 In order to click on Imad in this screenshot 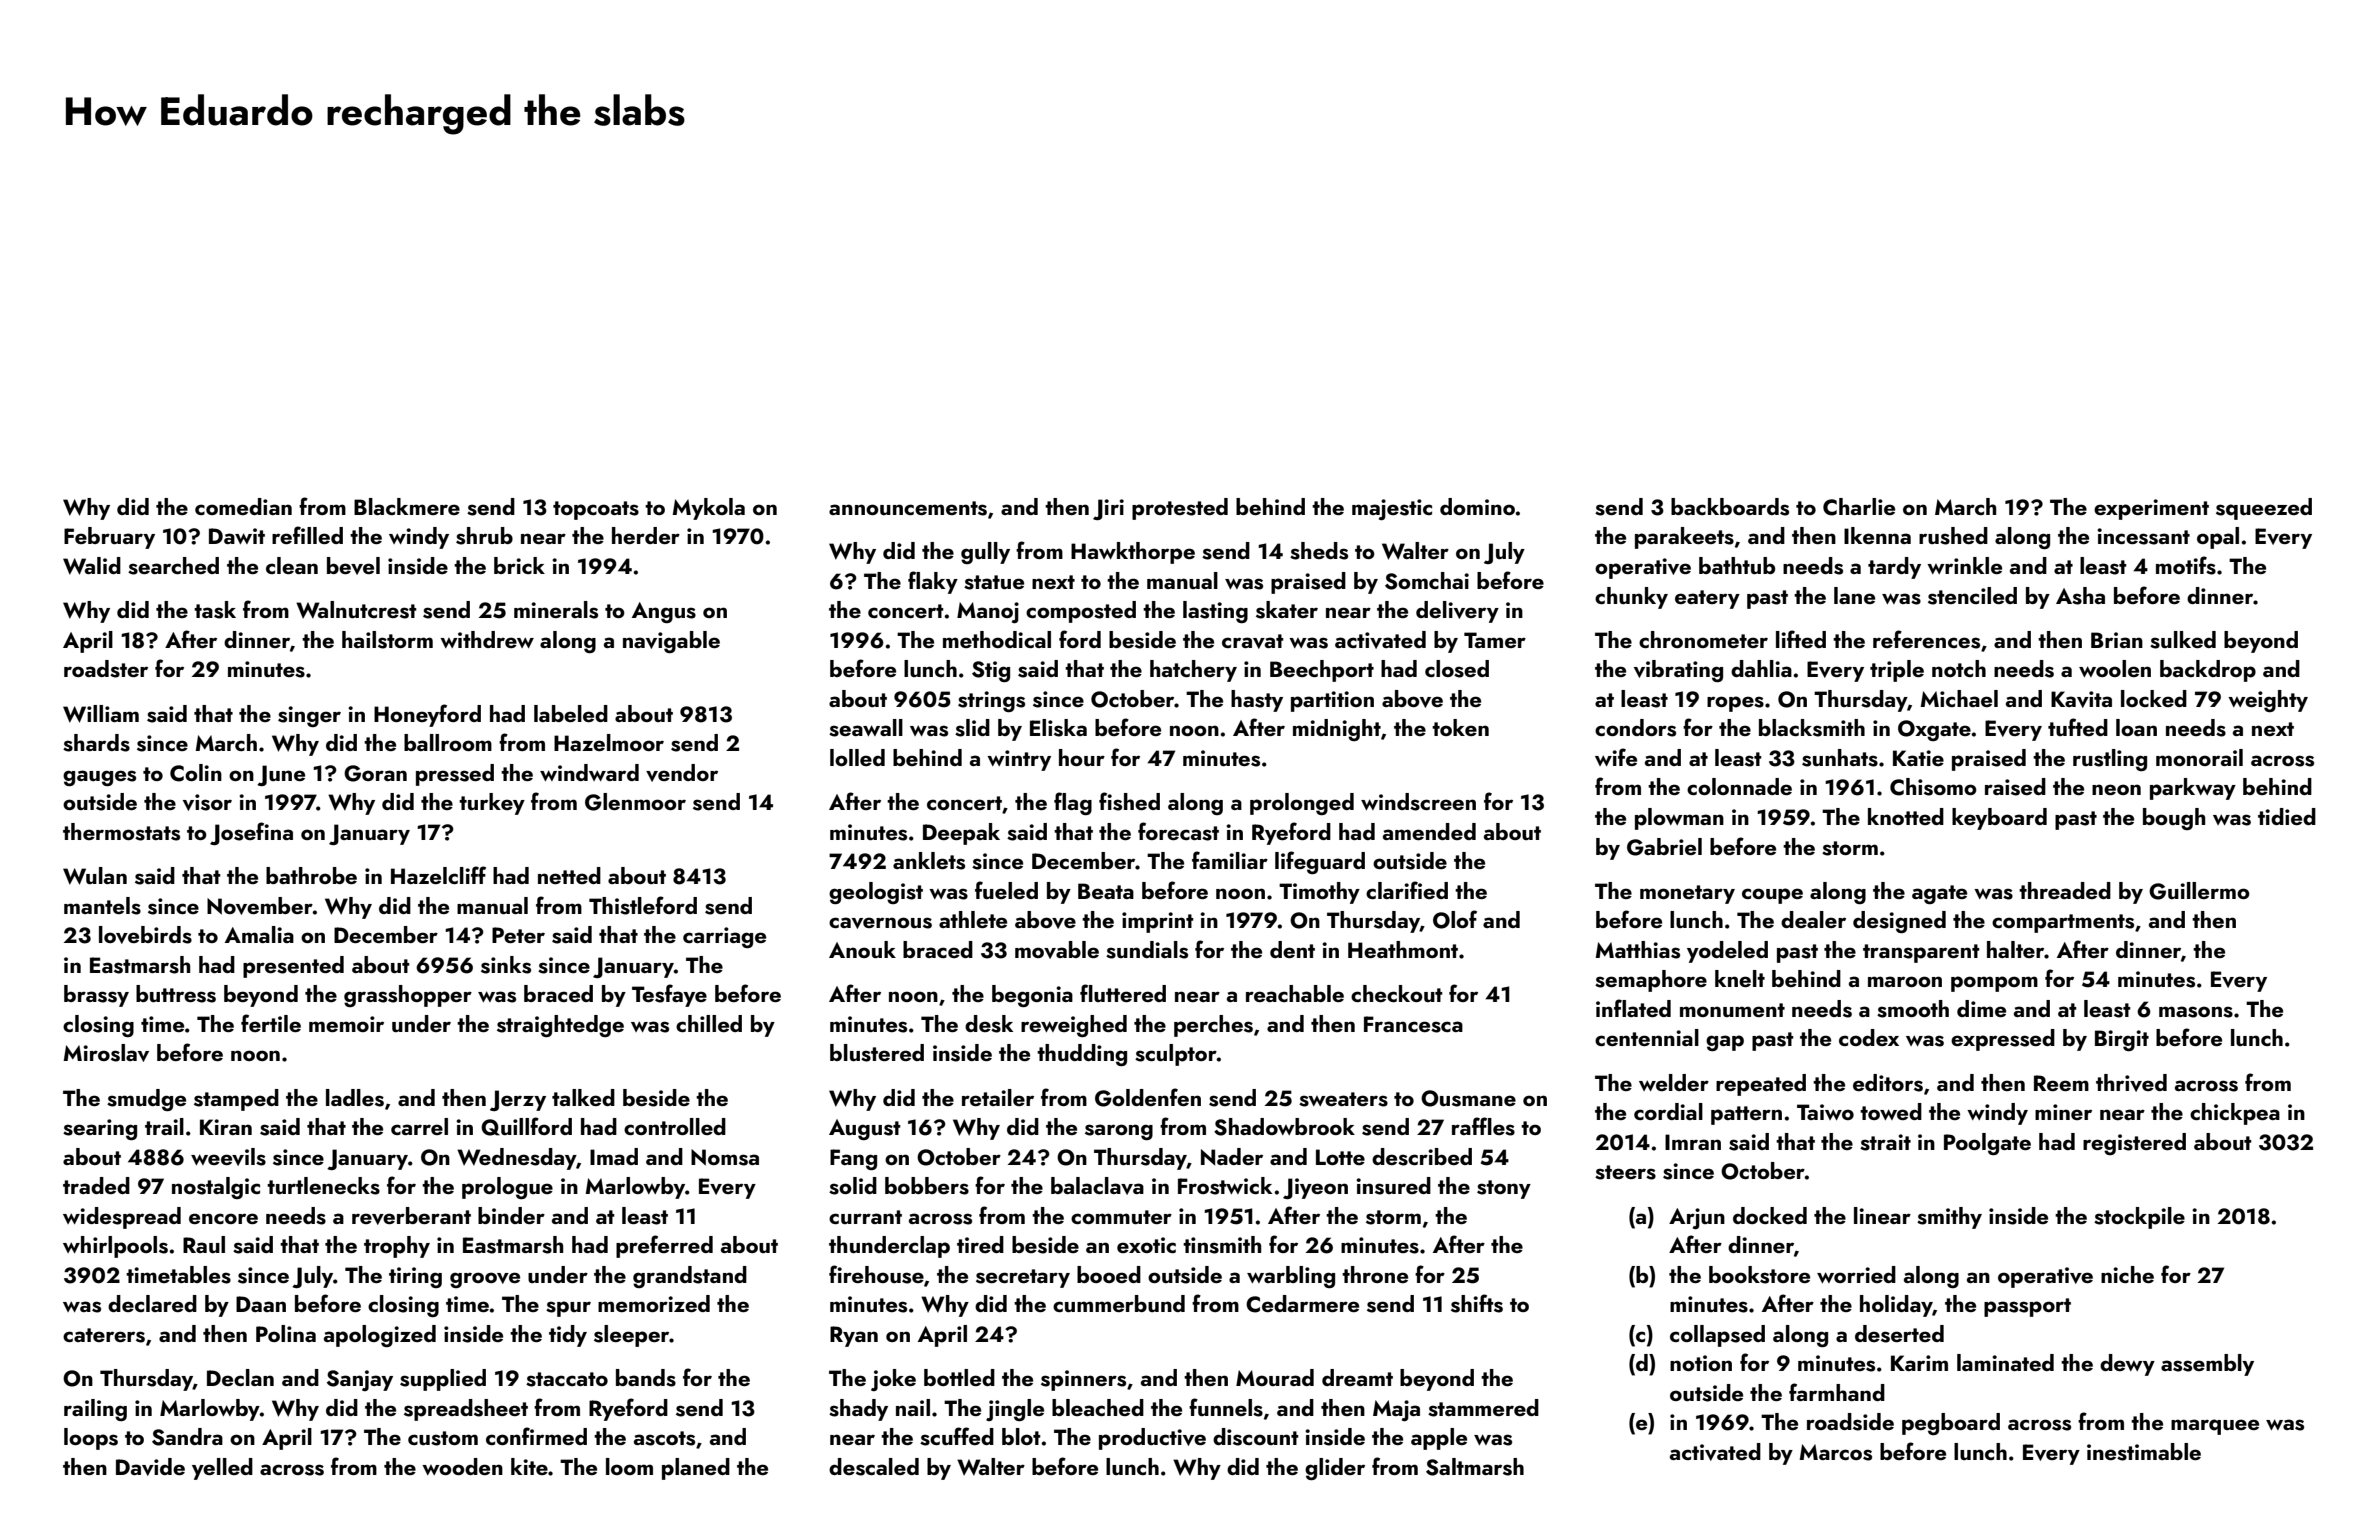, I will do `click(614, 1156)`.
